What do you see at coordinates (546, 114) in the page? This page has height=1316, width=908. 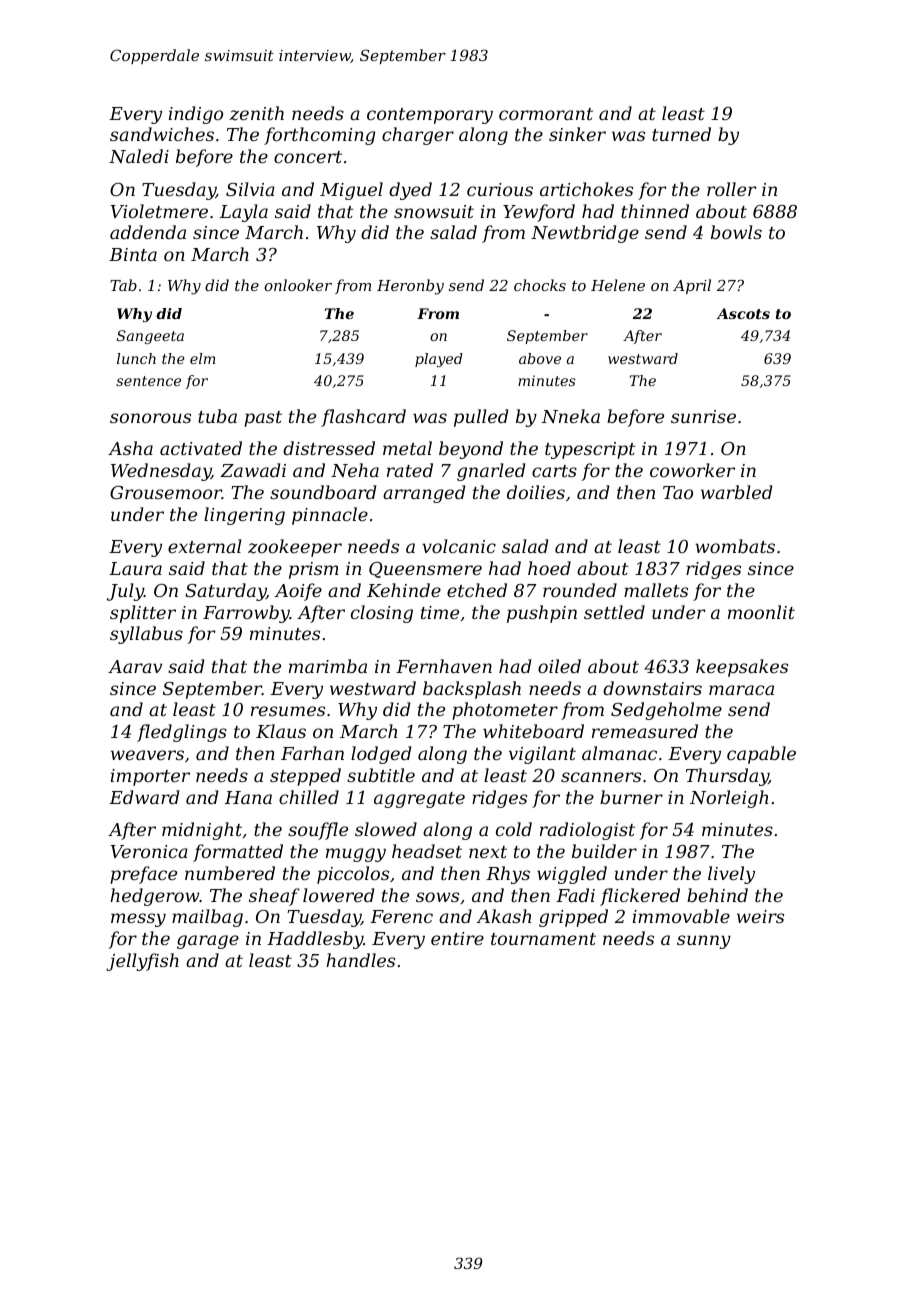 I see `cormorant` at bounding box center [546, 114].
